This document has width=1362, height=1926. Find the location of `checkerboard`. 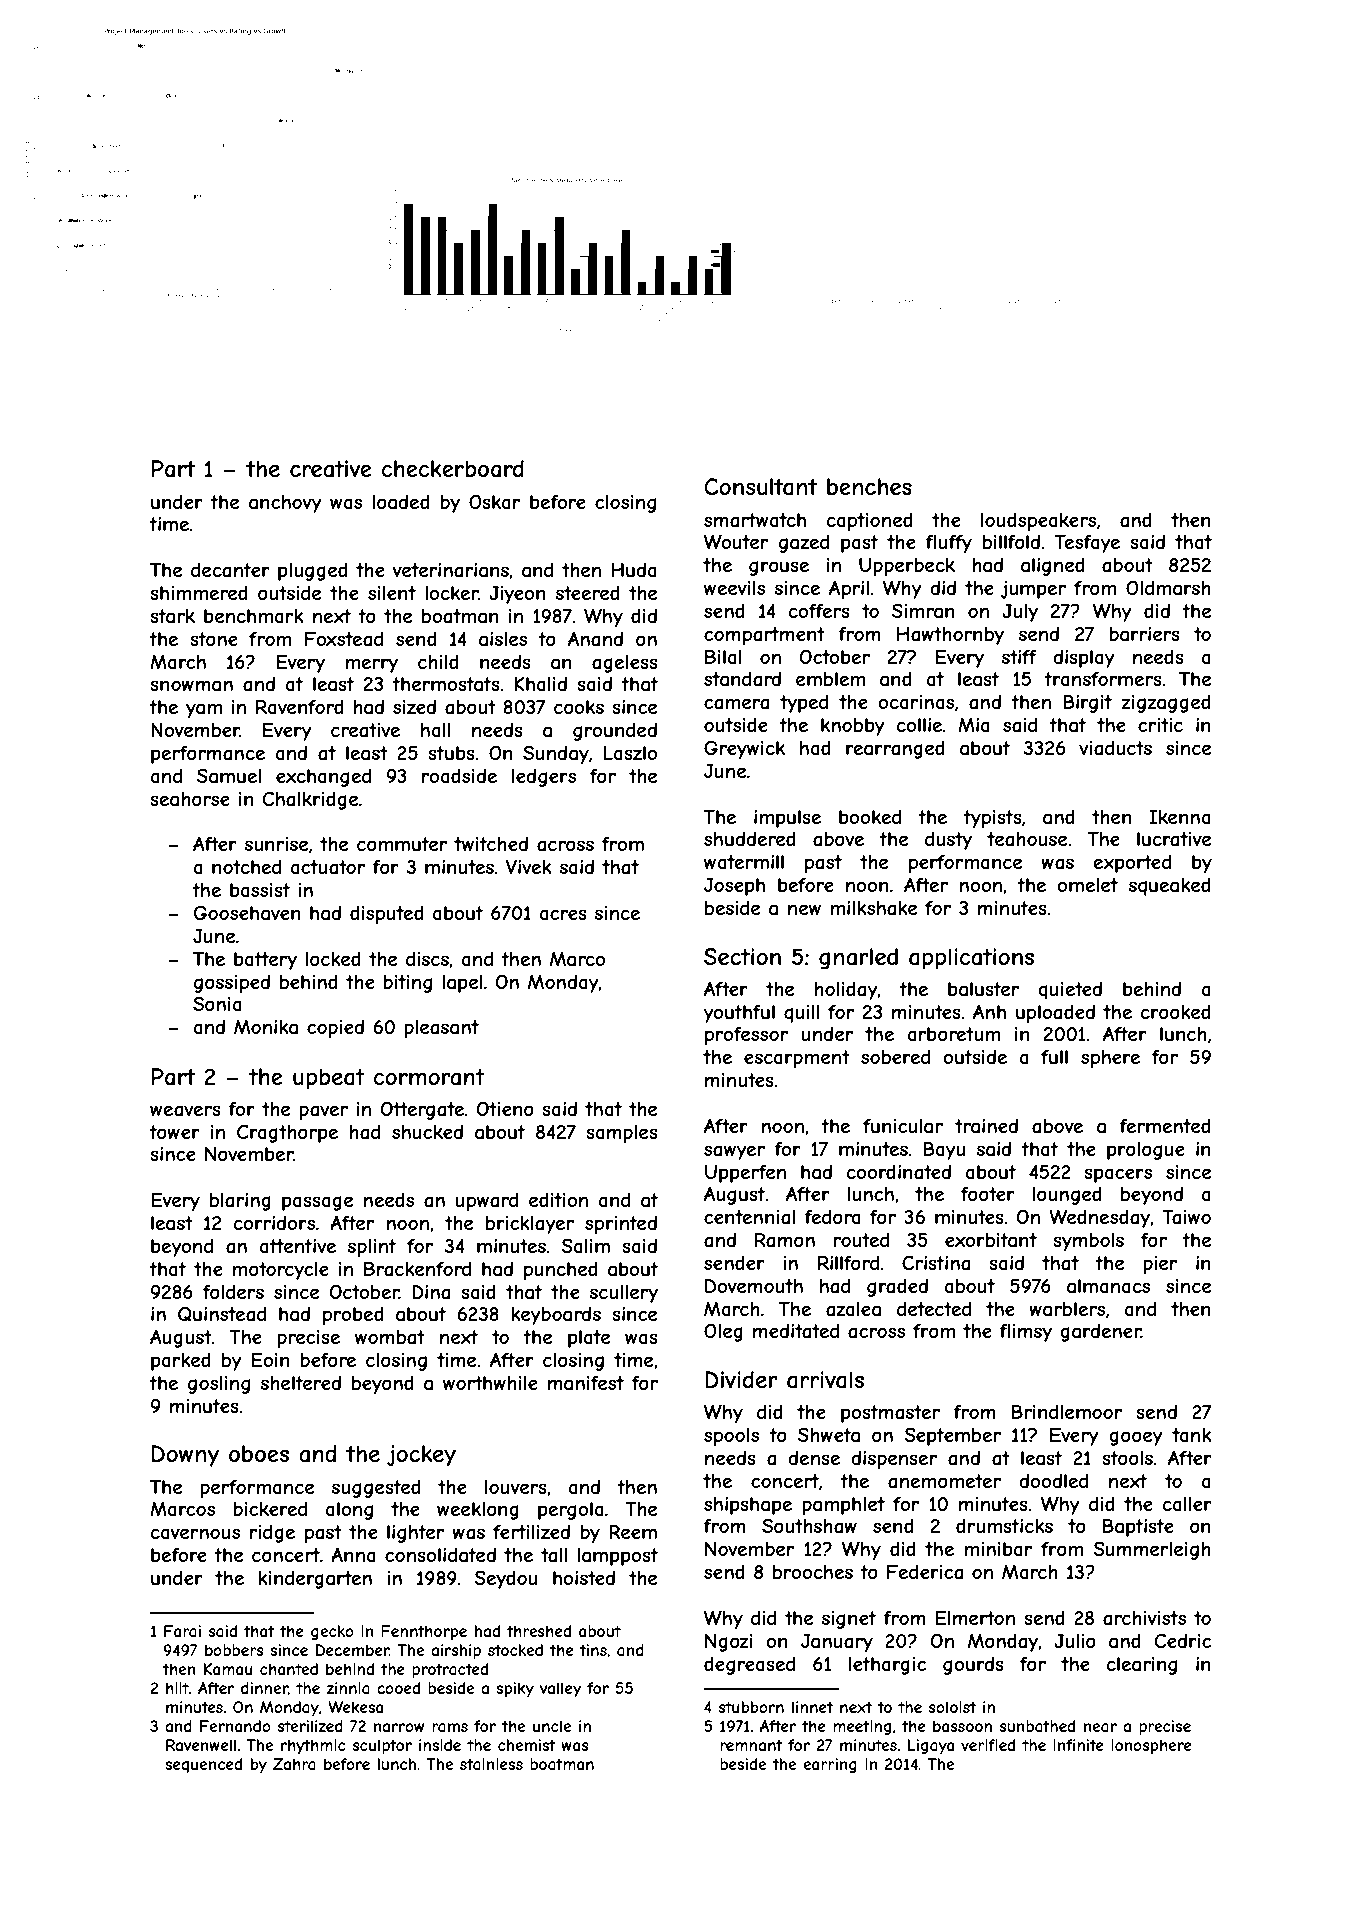

checkerboard is located at coordinates (453, 469).
